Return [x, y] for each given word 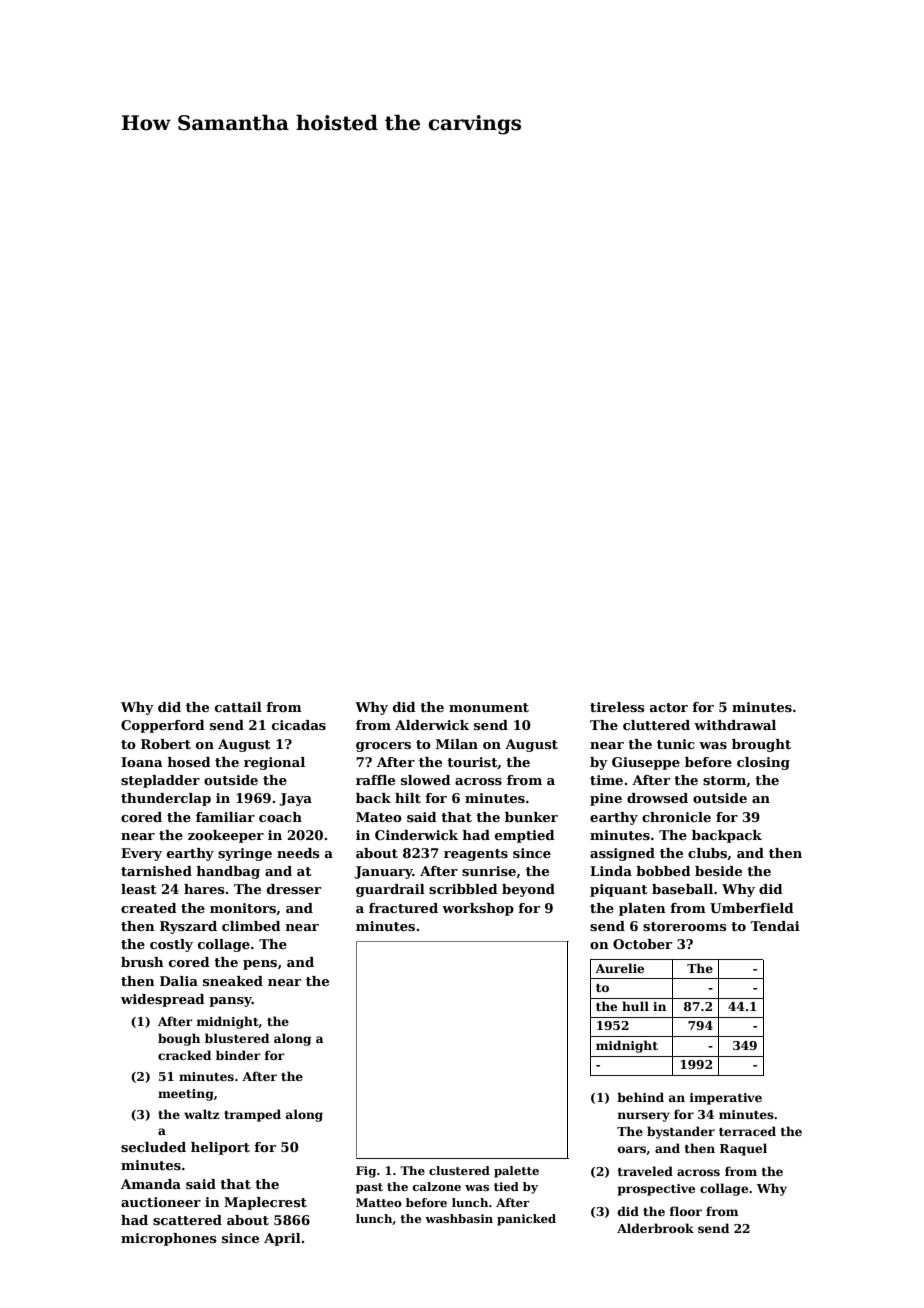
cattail [238, 707]
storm [724, 780]
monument [489, 707]
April [282, 1239]
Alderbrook [655, 1228]
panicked [526, 1220]
